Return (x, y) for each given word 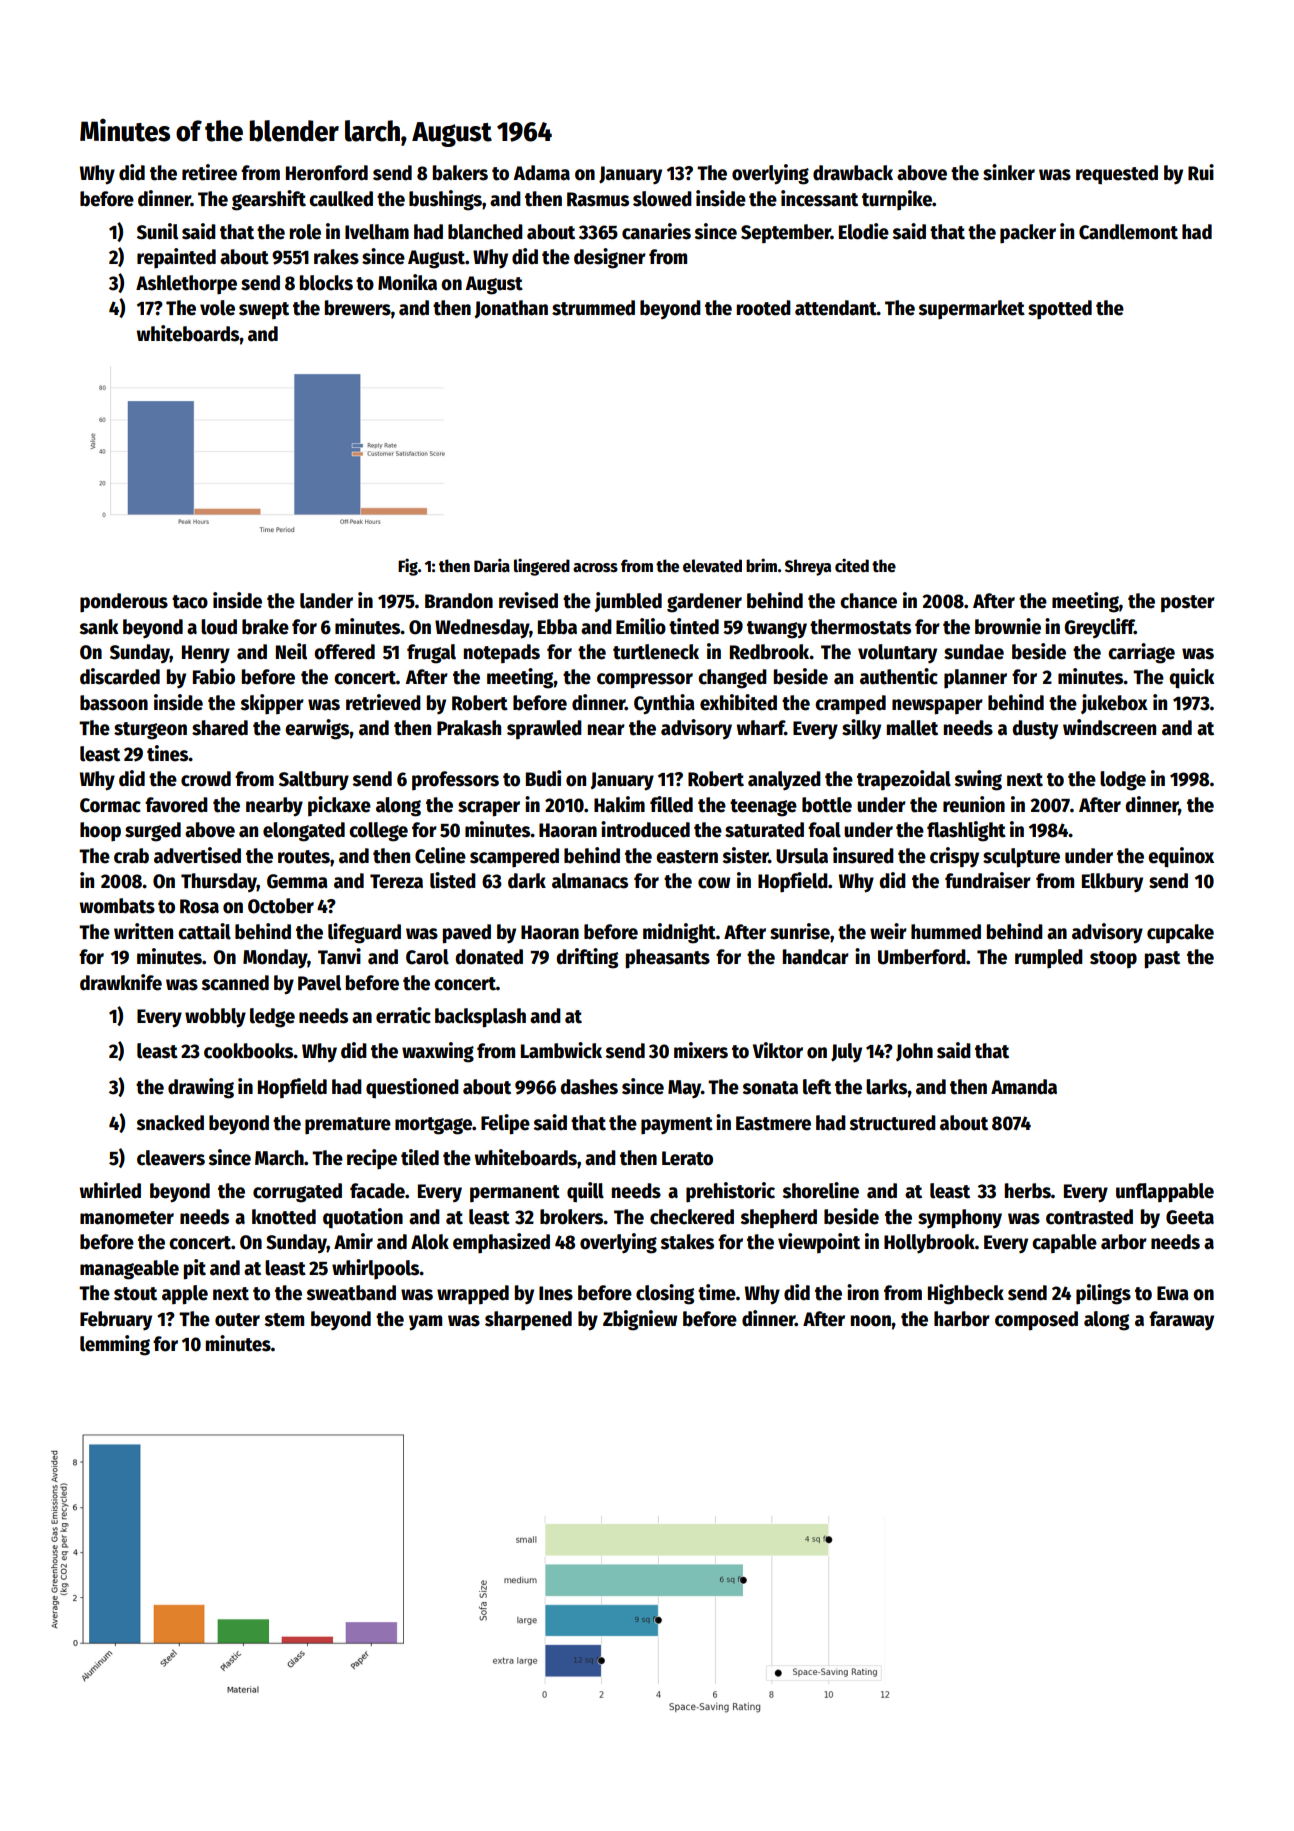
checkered (692, 1217)
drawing (201, 1088)
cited (852, 565)
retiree (209, 172)
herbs (1028, 1191)
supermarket (972, 309)
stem (284, 1320)
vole (217, 308)
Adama (541, 173)
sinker (1009, 172)
